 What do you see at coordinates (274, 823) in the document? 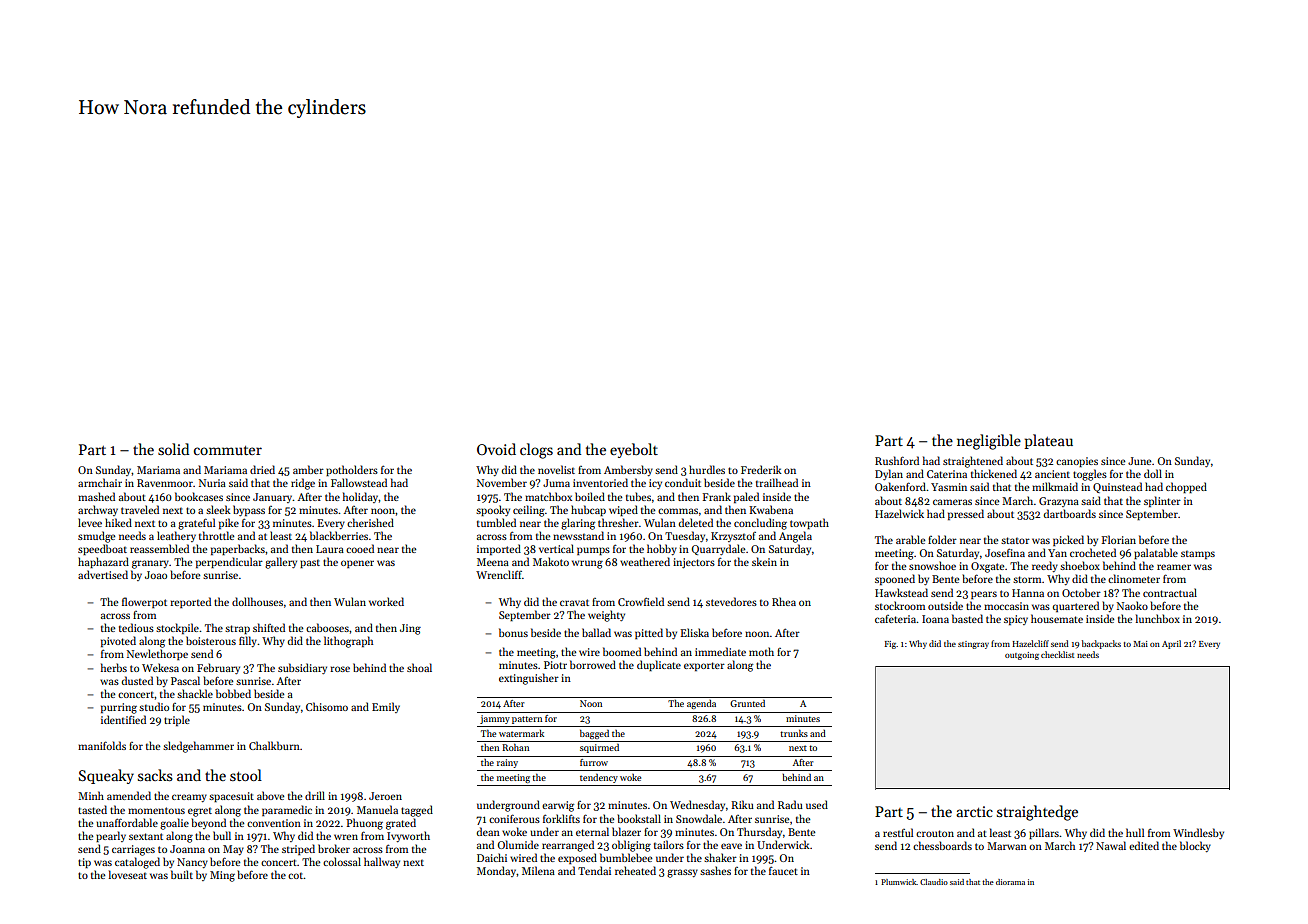
I see `convention` at bounding box center [274, 823].
